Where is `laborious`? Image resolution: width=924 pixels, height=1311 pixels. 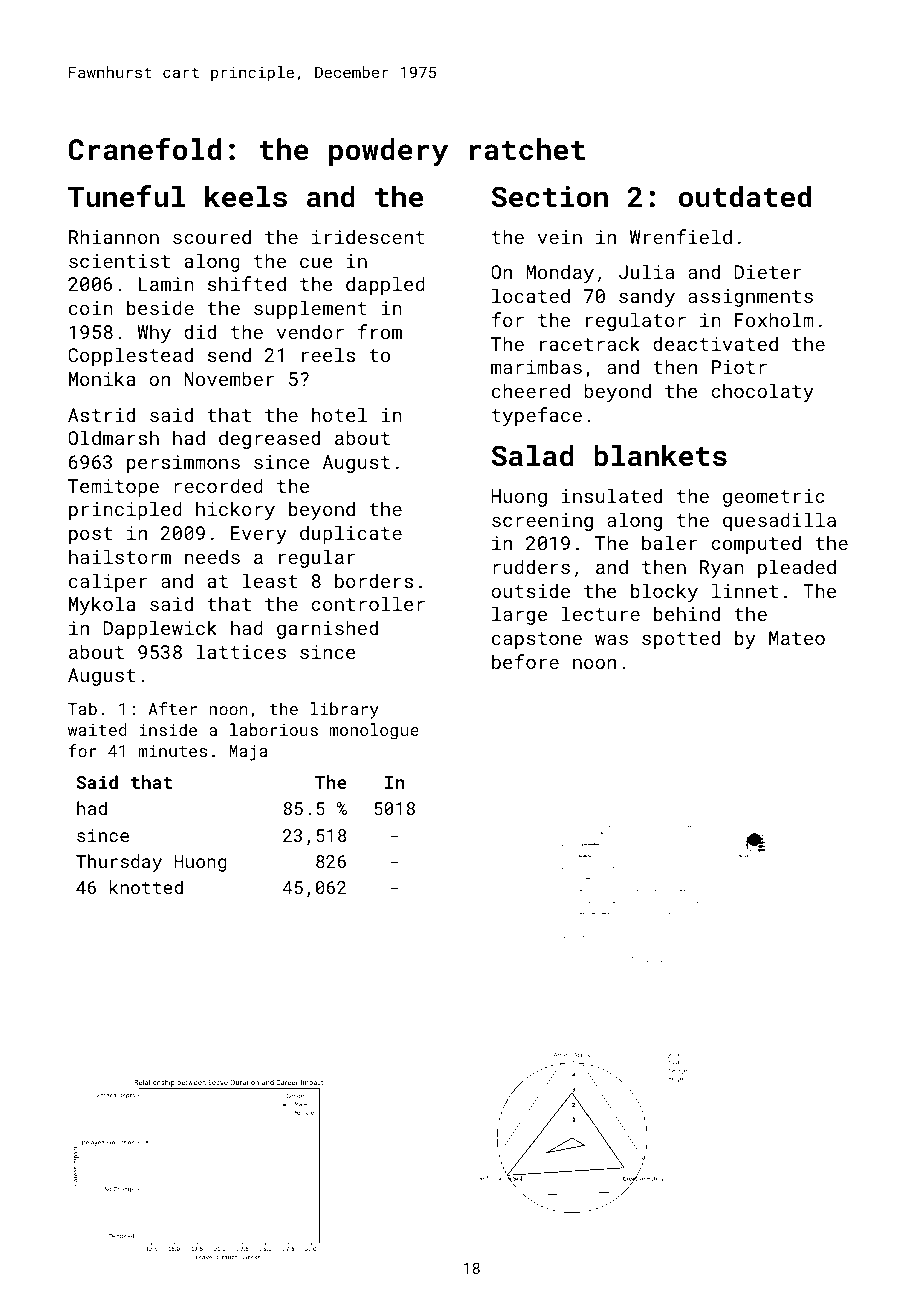
laborious is located at coordinates (274, 729).
